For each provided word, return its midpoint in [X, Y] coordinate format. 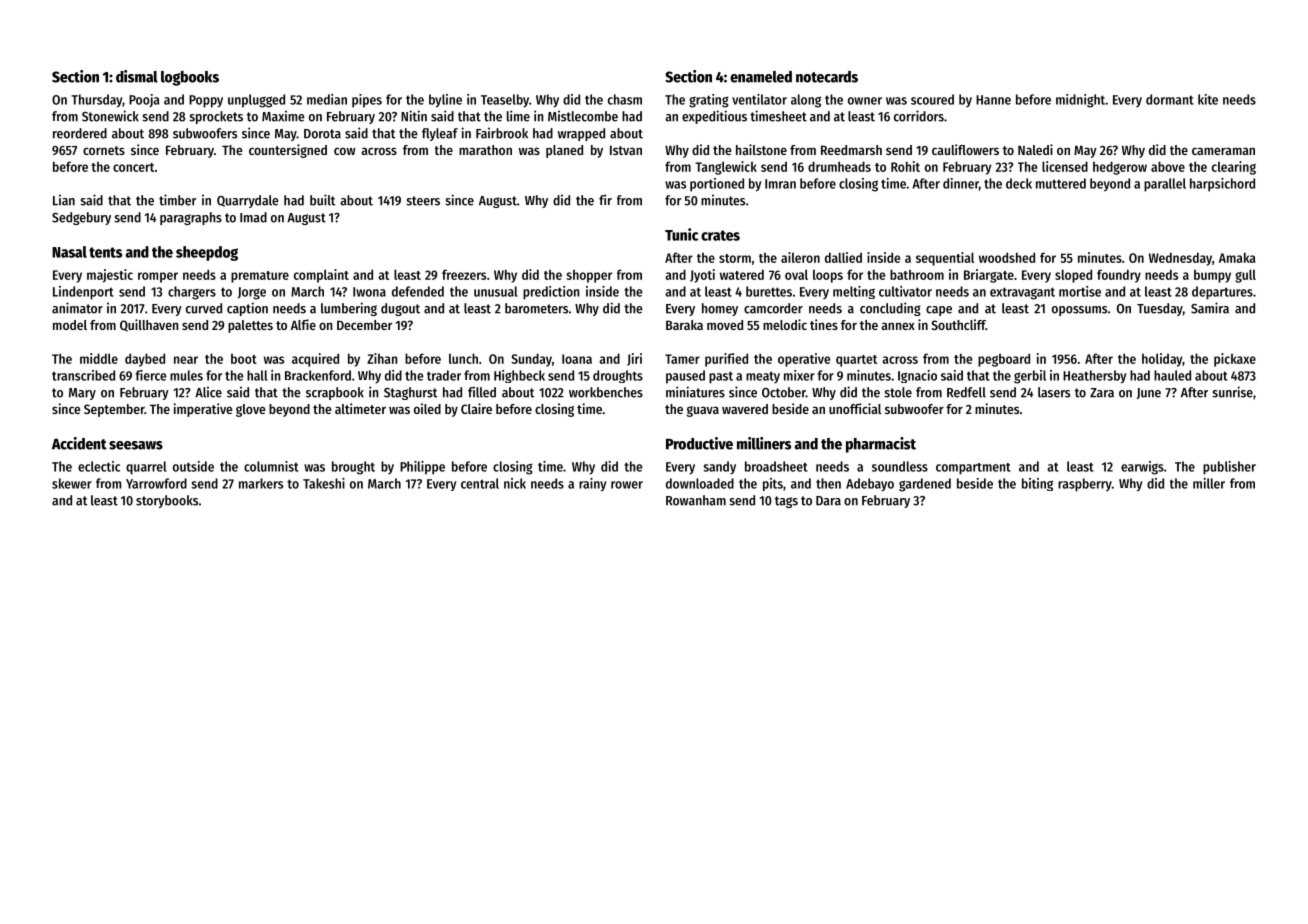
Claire [476, 408]
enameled [761, 77]
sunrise [1232, 392]
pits [773, 484]
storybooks [167, 501]
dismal [137, 76]
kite [1208, 99]
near [186, 360]
